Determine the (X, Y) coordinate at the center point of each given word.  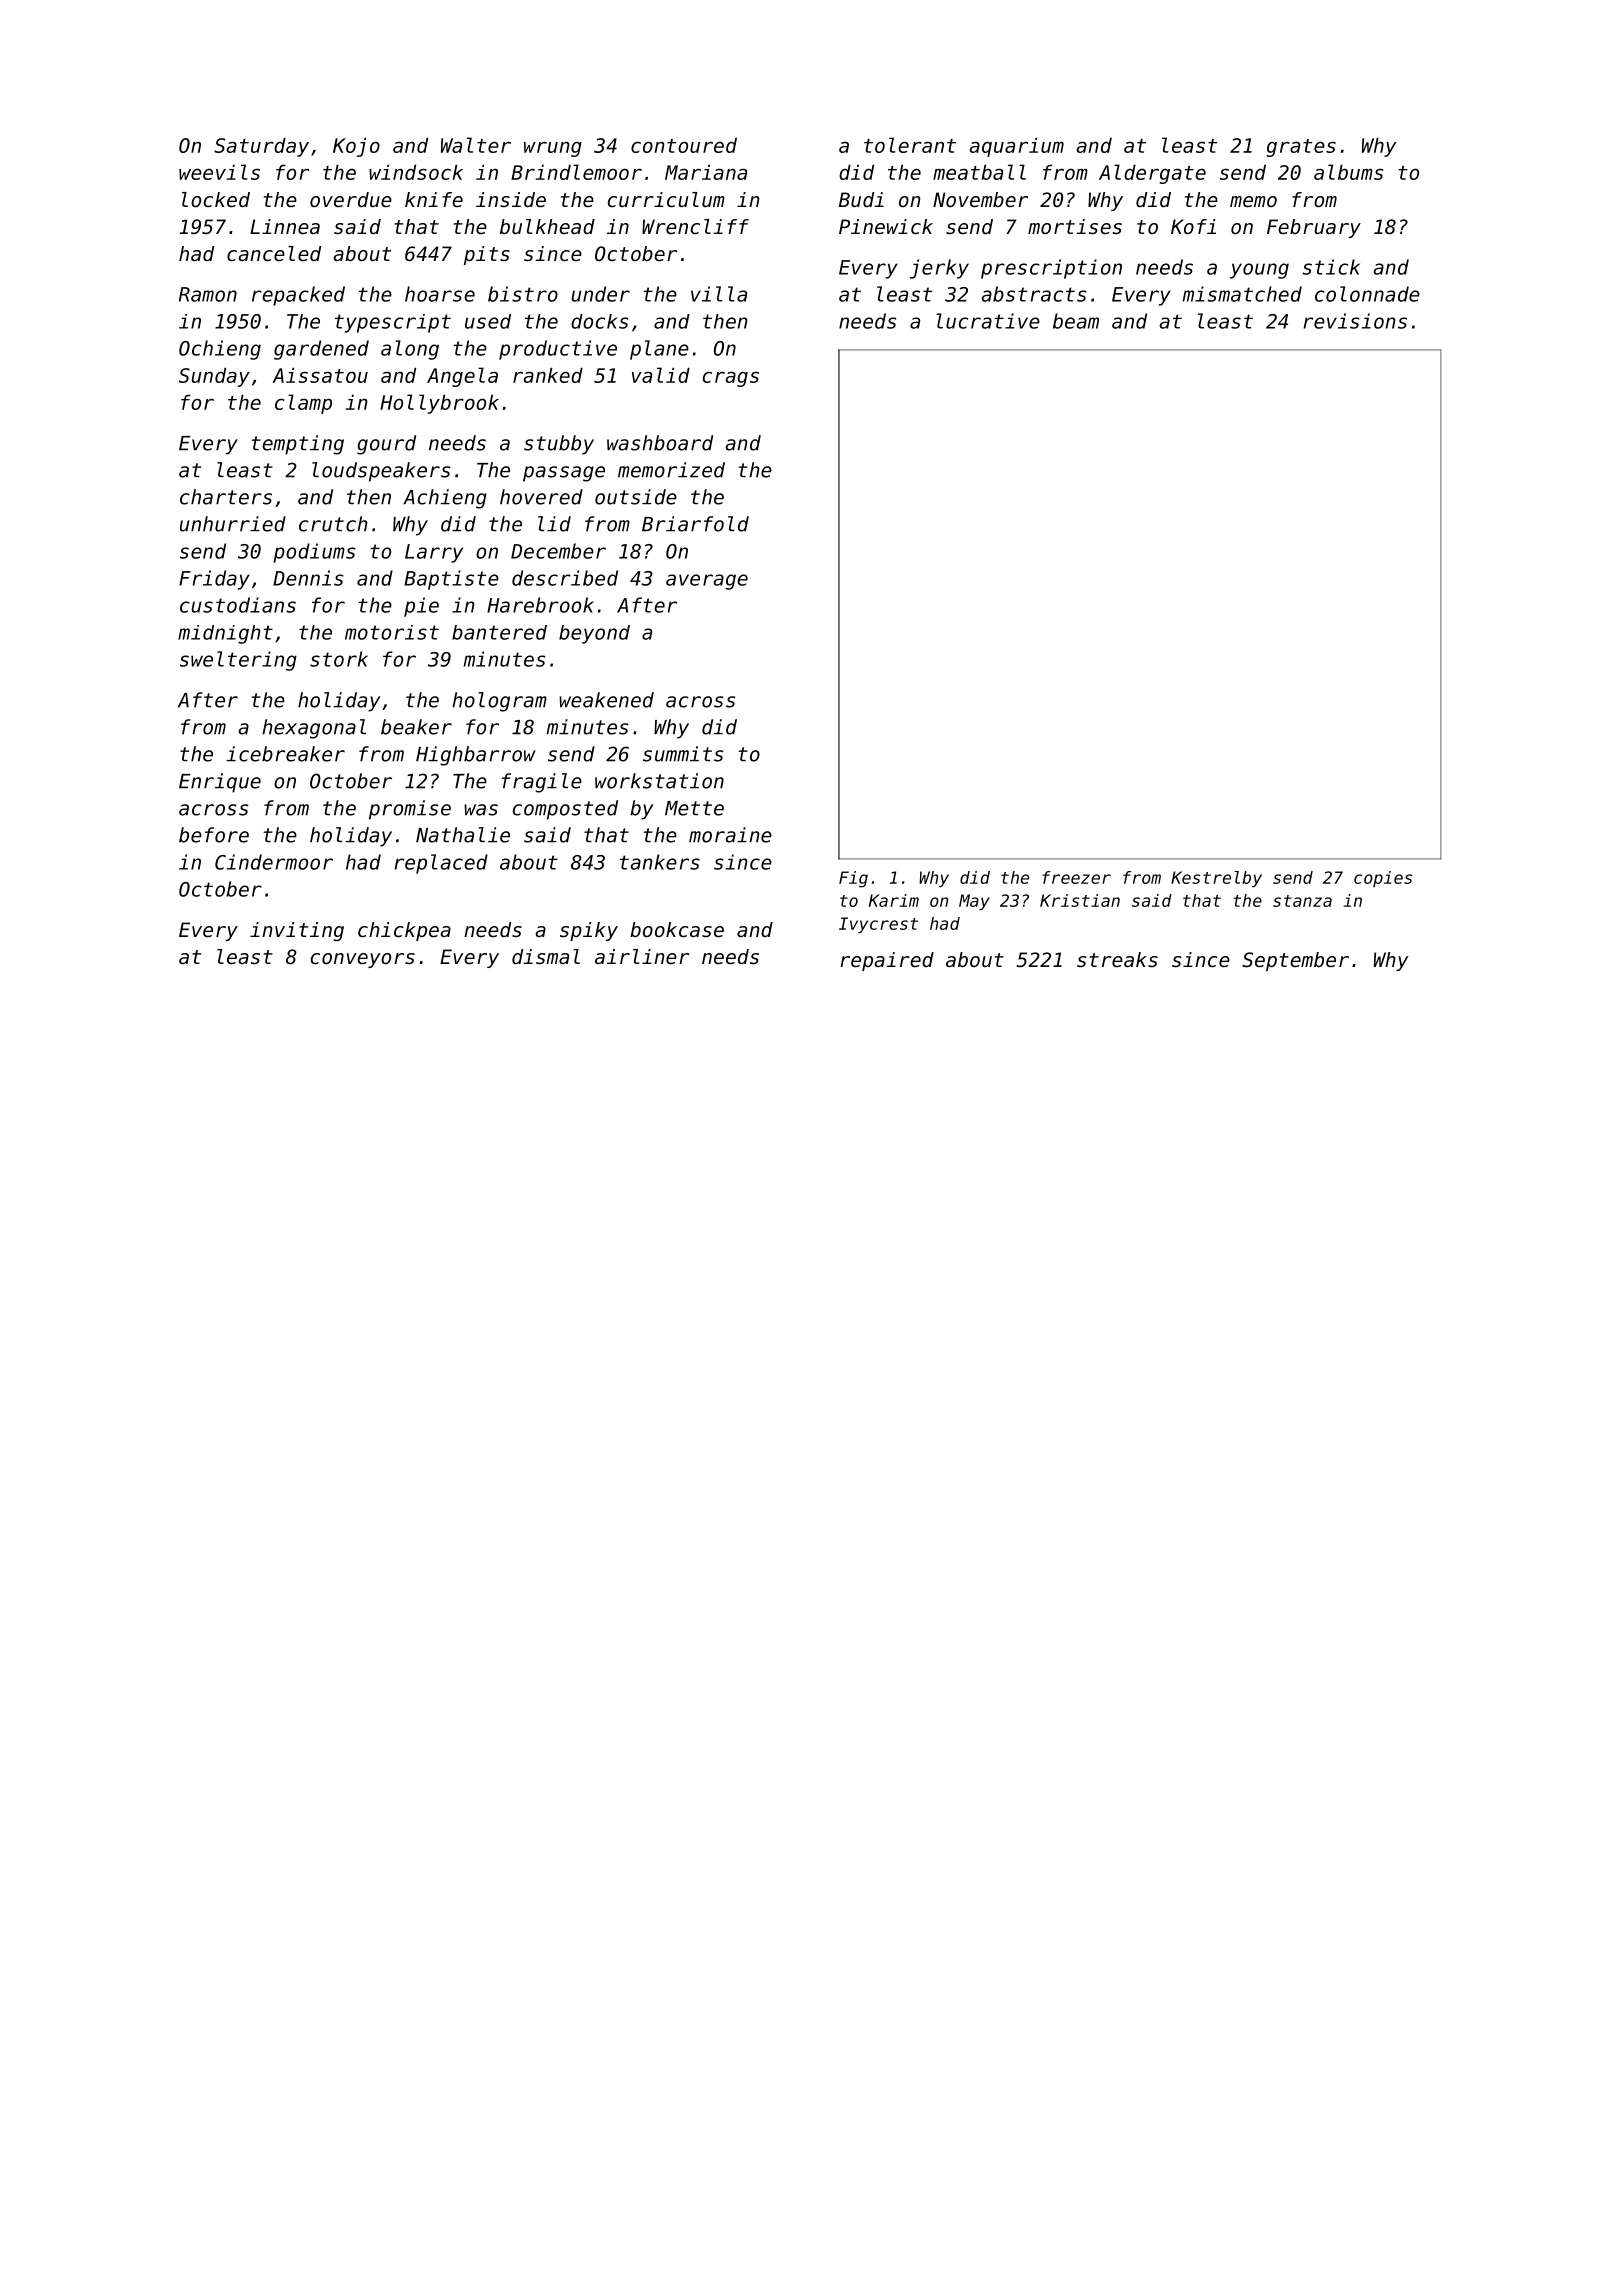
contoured (684, 145)
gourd (386, 445)
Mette (694, 808)
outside (636, 497)
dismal (546, 957)
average (707, 582)
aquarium (1017, 147)
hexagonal (314, 729)
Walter (476, 145)
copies (1383, 879)
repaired (887, 961)
